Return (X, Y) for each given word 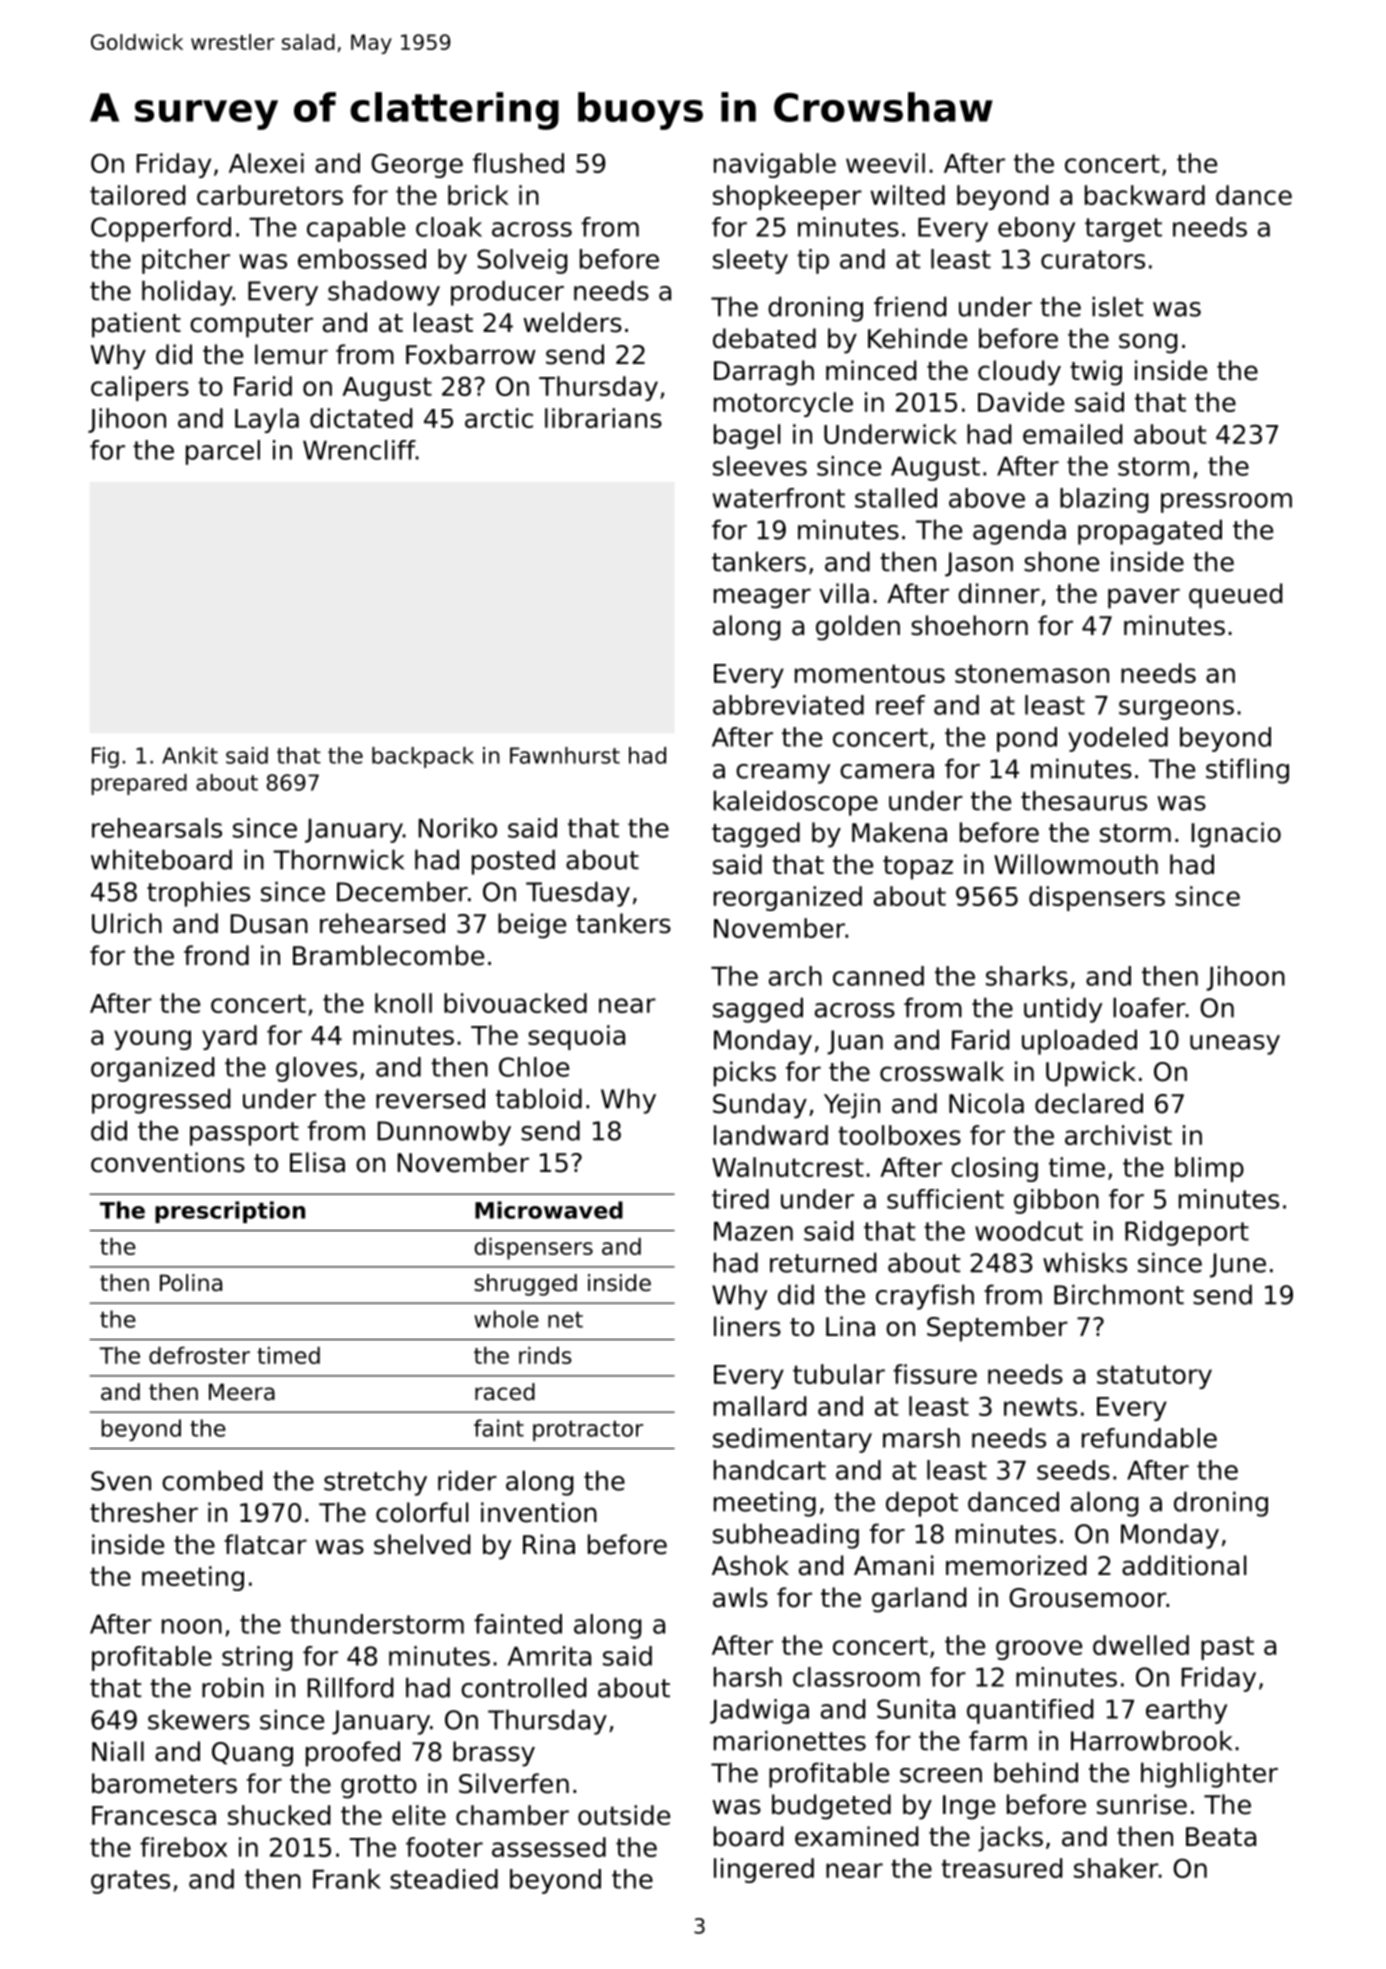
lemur (291, 354)
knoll (403, 1003)
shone (1061, 561)
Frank (347, 1879)
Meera (242, 1392)
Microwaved (549, 1210)
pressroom (1226, 503)
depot (922, 1504)
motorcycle (783, 404)
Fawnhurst (565, 755)
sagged (758, 1010)
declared (1089, 1103)
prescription (230, 1212)
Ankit (190, 755)
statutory (1154, 1377)
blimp (1209, 1169)
